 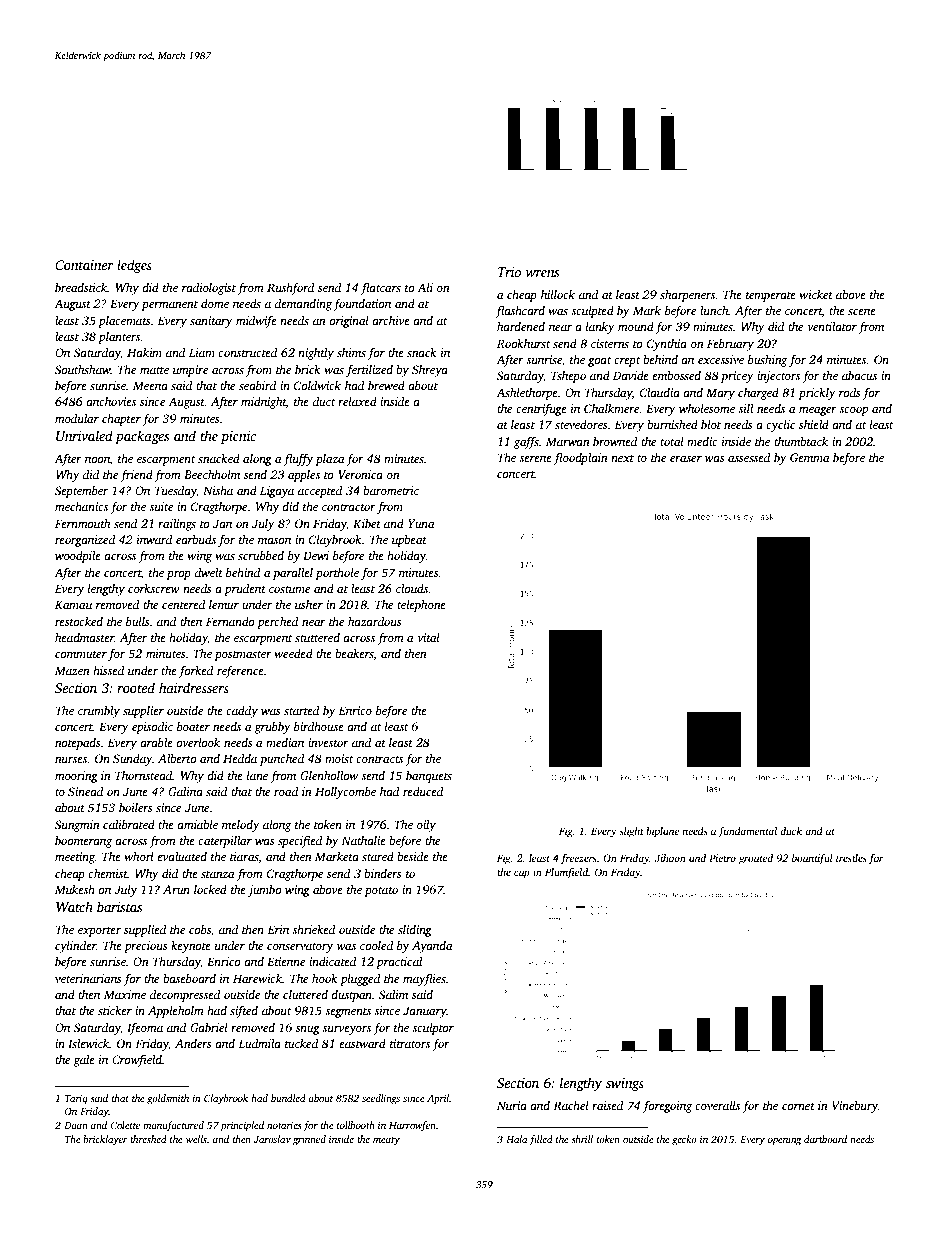 I want to click on Trio, so click(x=509, y=272).
